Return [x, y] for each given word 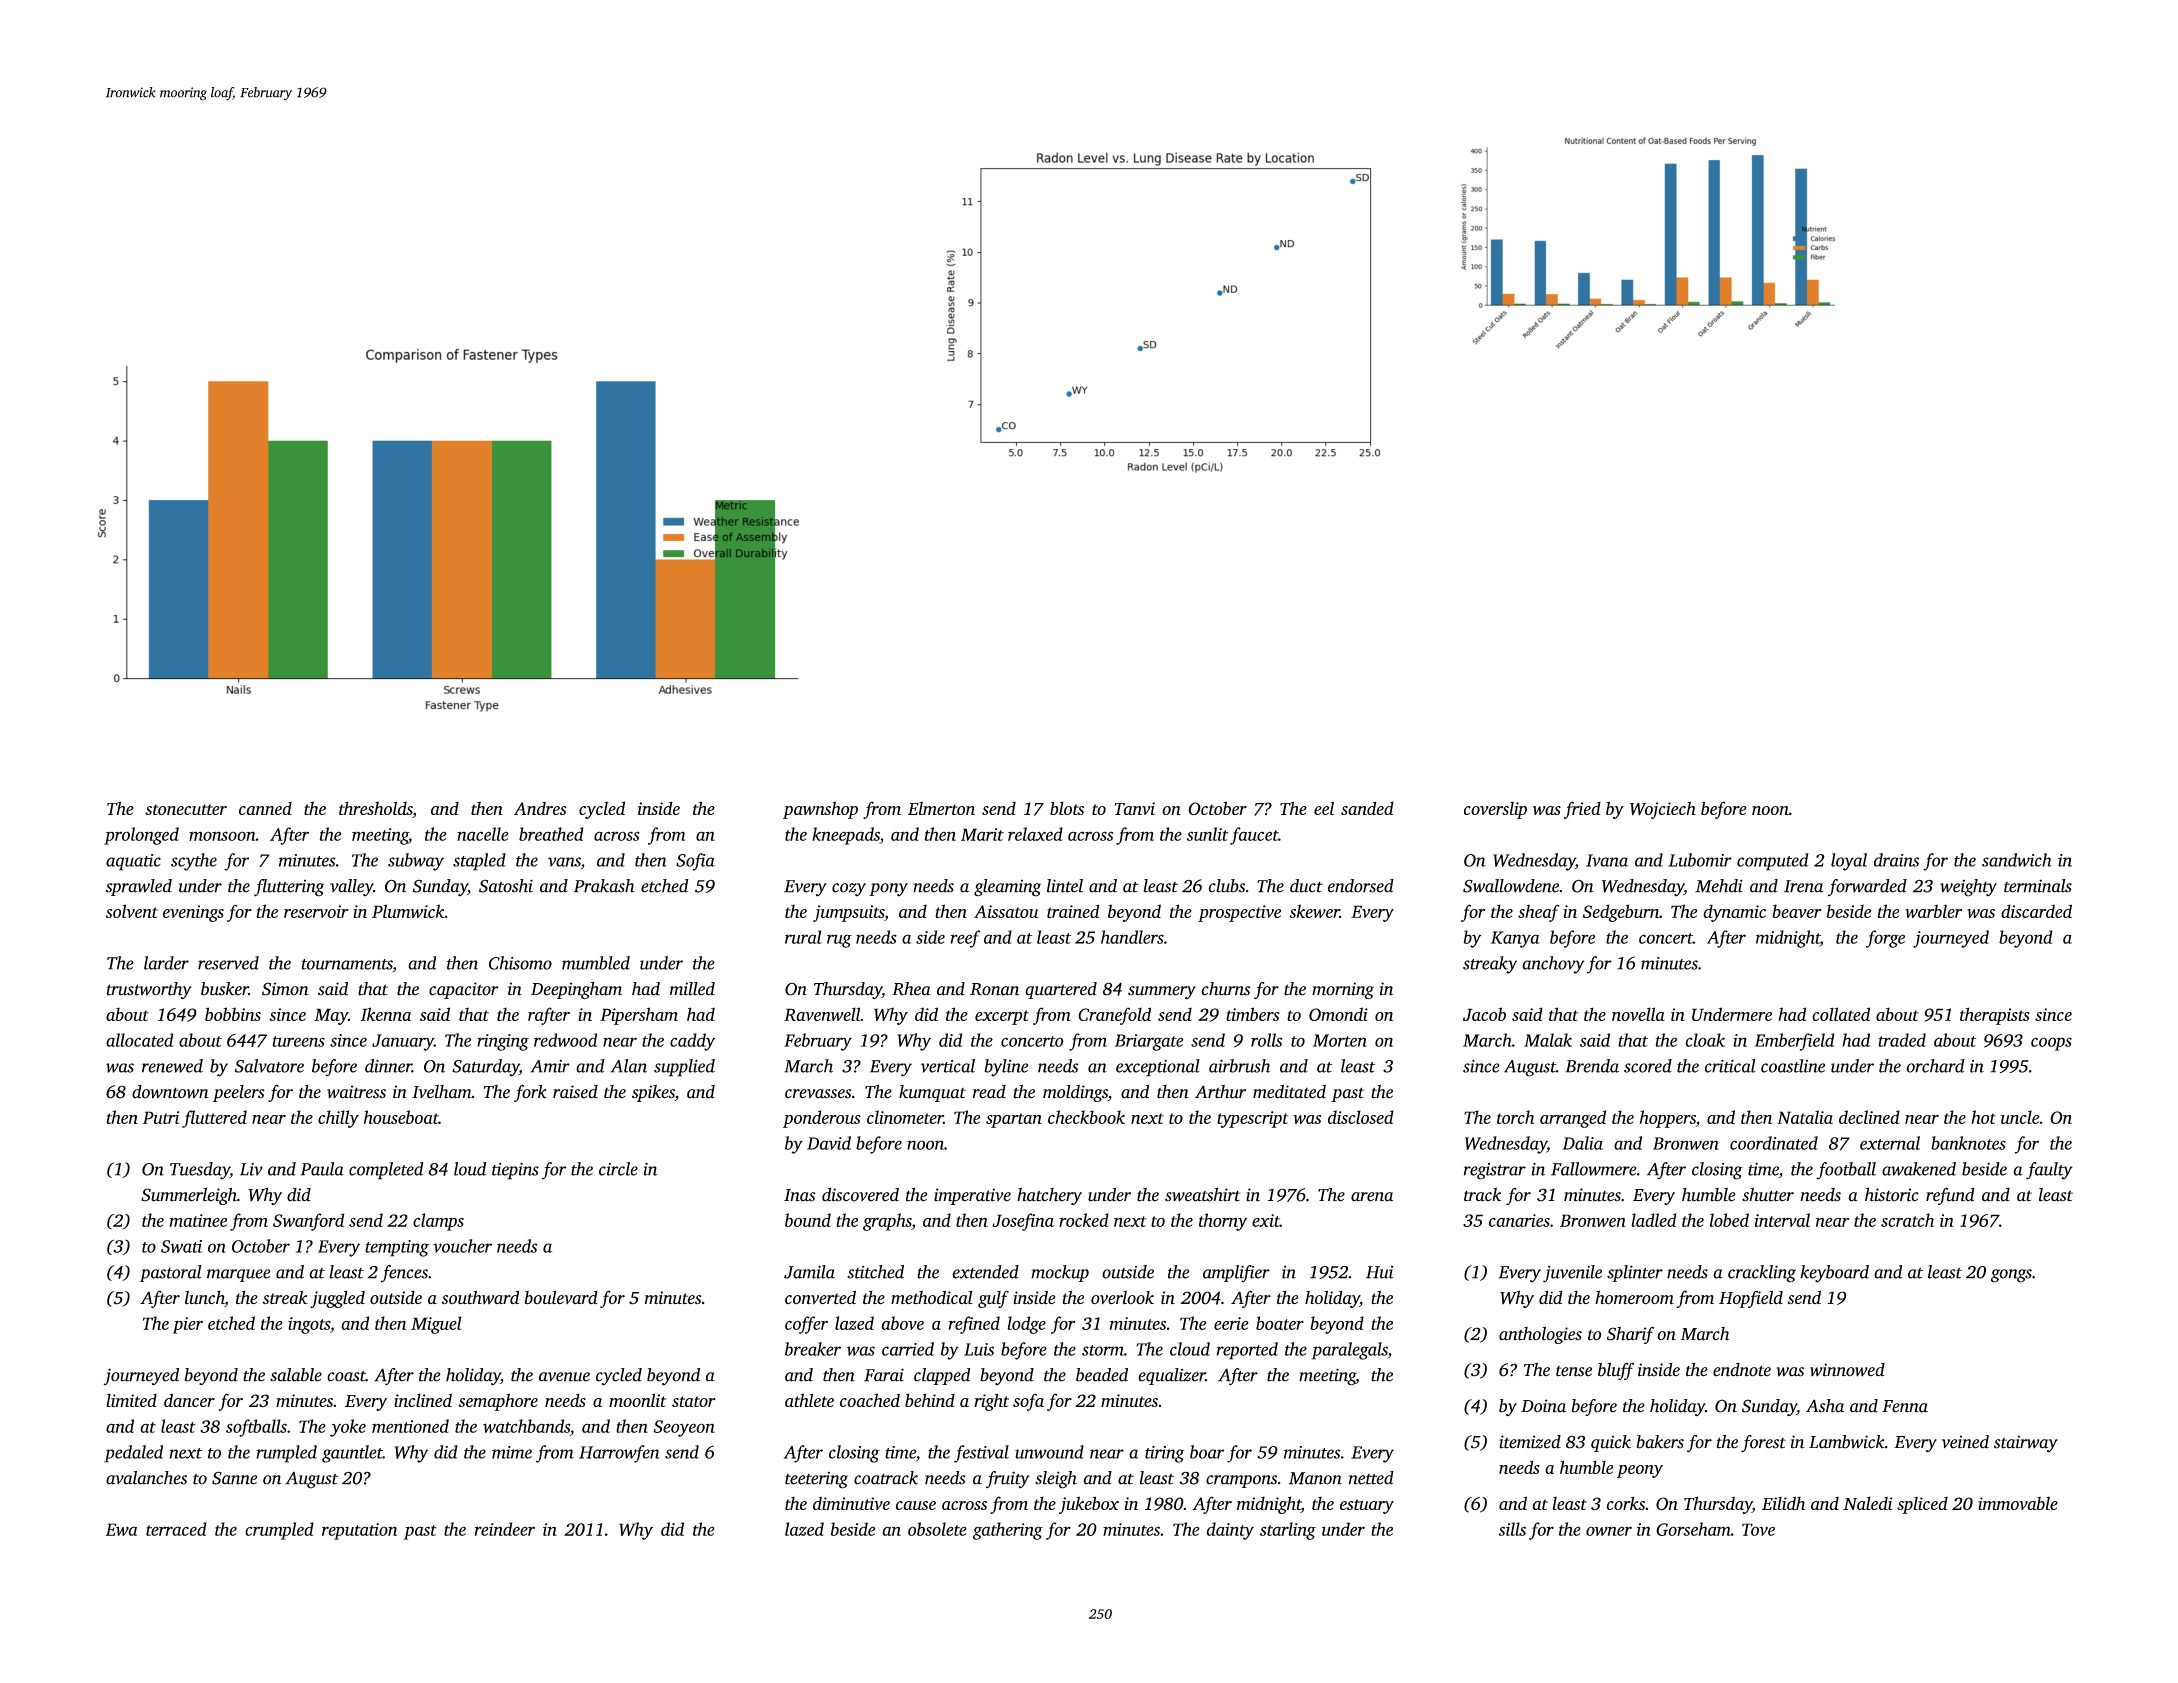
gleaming [1007, 888]
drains [1896, 860]
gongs [2011, 1276]
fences [404, 1273]
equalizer [1172, 1376]
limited [131, 1400]
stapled [479, 862]
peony [1640, 1471]
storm [1103, 1350]
